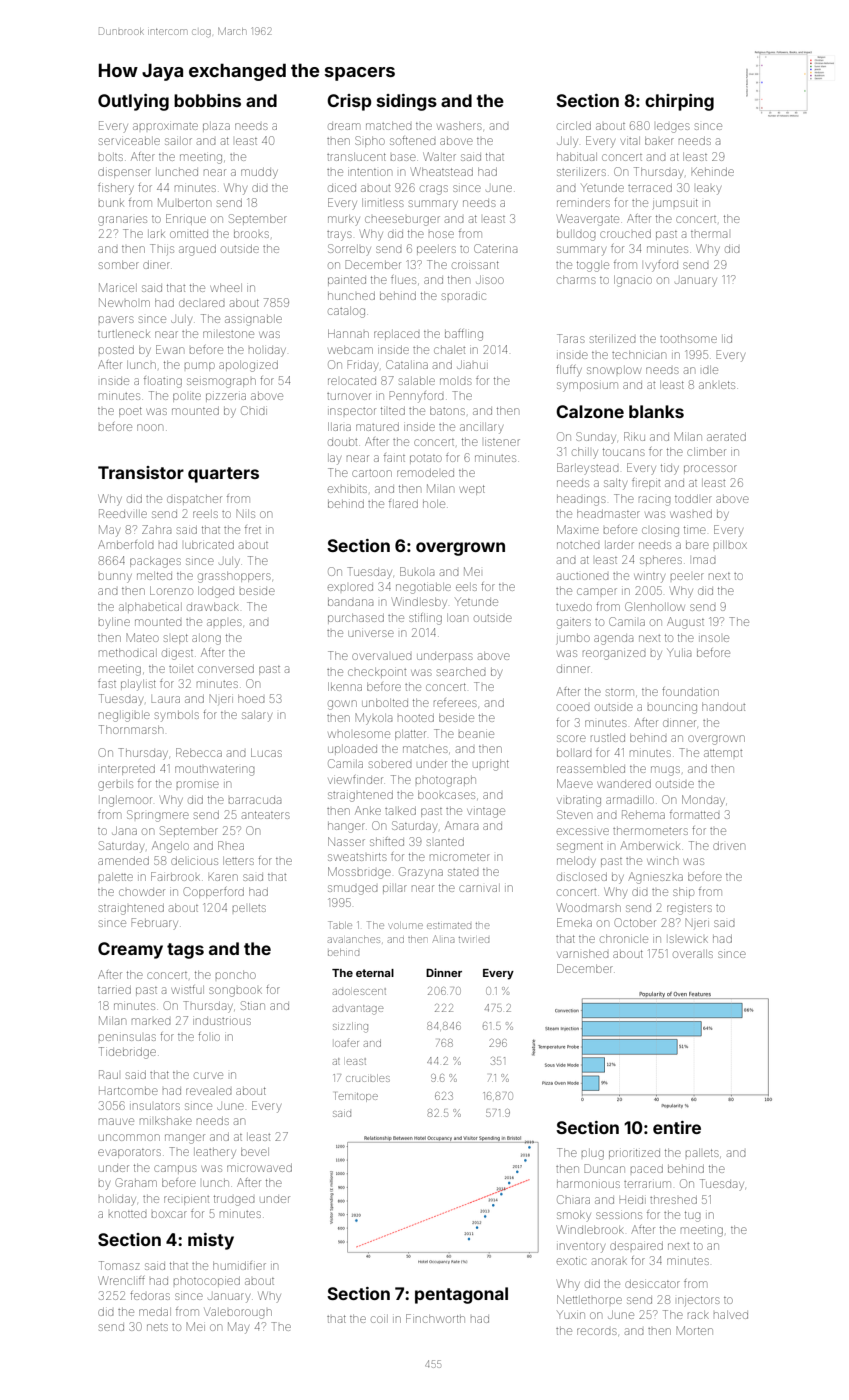  What do you see at coordinates (407, 102) in the document?
I see `sidings` at bounding box center [407, 102].
